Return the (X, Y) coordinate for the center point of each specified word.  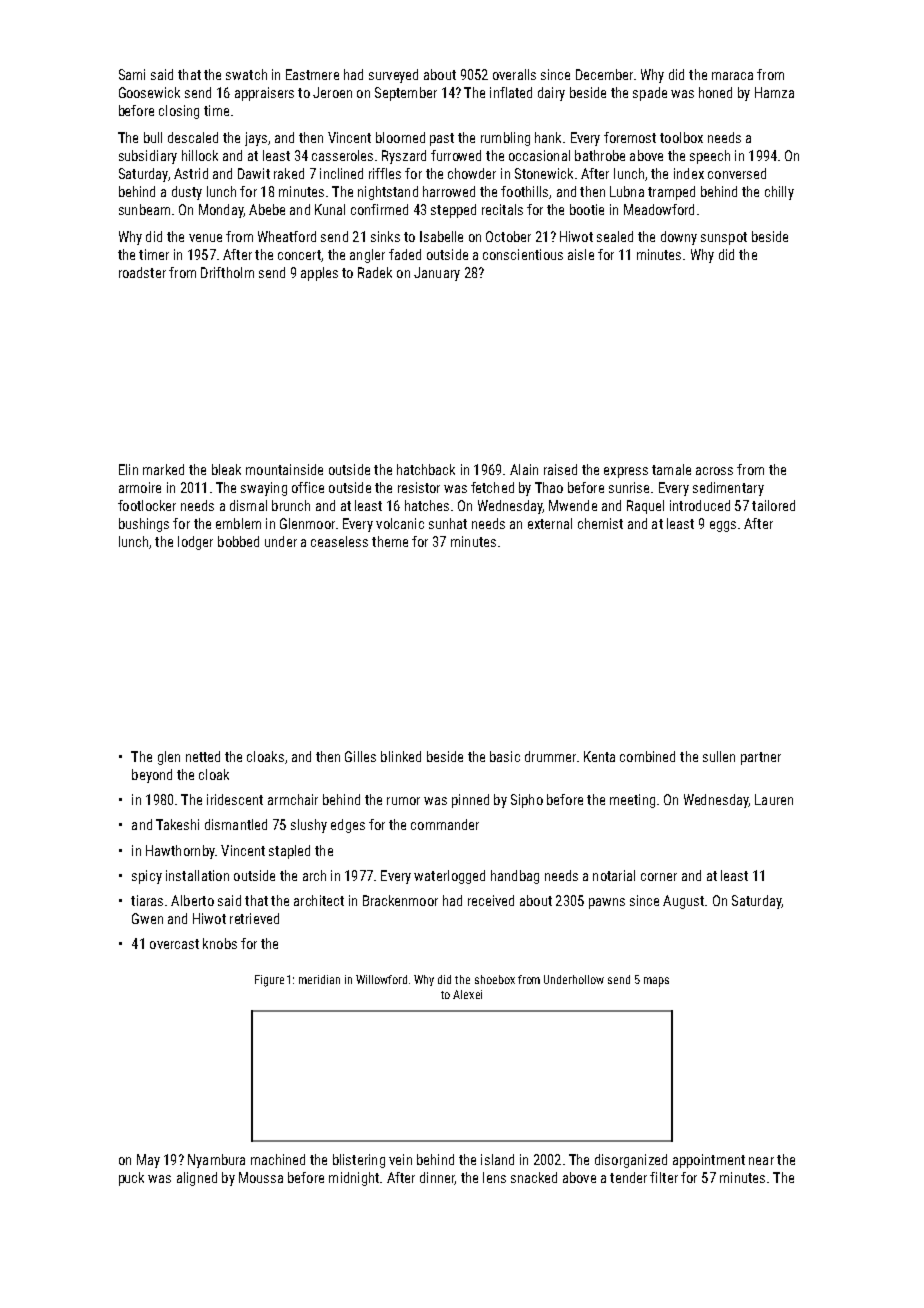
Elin (128, 469)
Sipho (527, 801)
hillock (200, 155)
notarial (614, 875)
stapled (289, 852)
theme (390, 541)
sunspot (724, 238)
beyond (152, 776)
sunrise (629, 487)
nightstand (388, 193)
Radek (375, 272)
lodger (195, 543)
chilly (779, 193)
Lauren (774, 799)
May (148, 1161)
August (683, 902)
